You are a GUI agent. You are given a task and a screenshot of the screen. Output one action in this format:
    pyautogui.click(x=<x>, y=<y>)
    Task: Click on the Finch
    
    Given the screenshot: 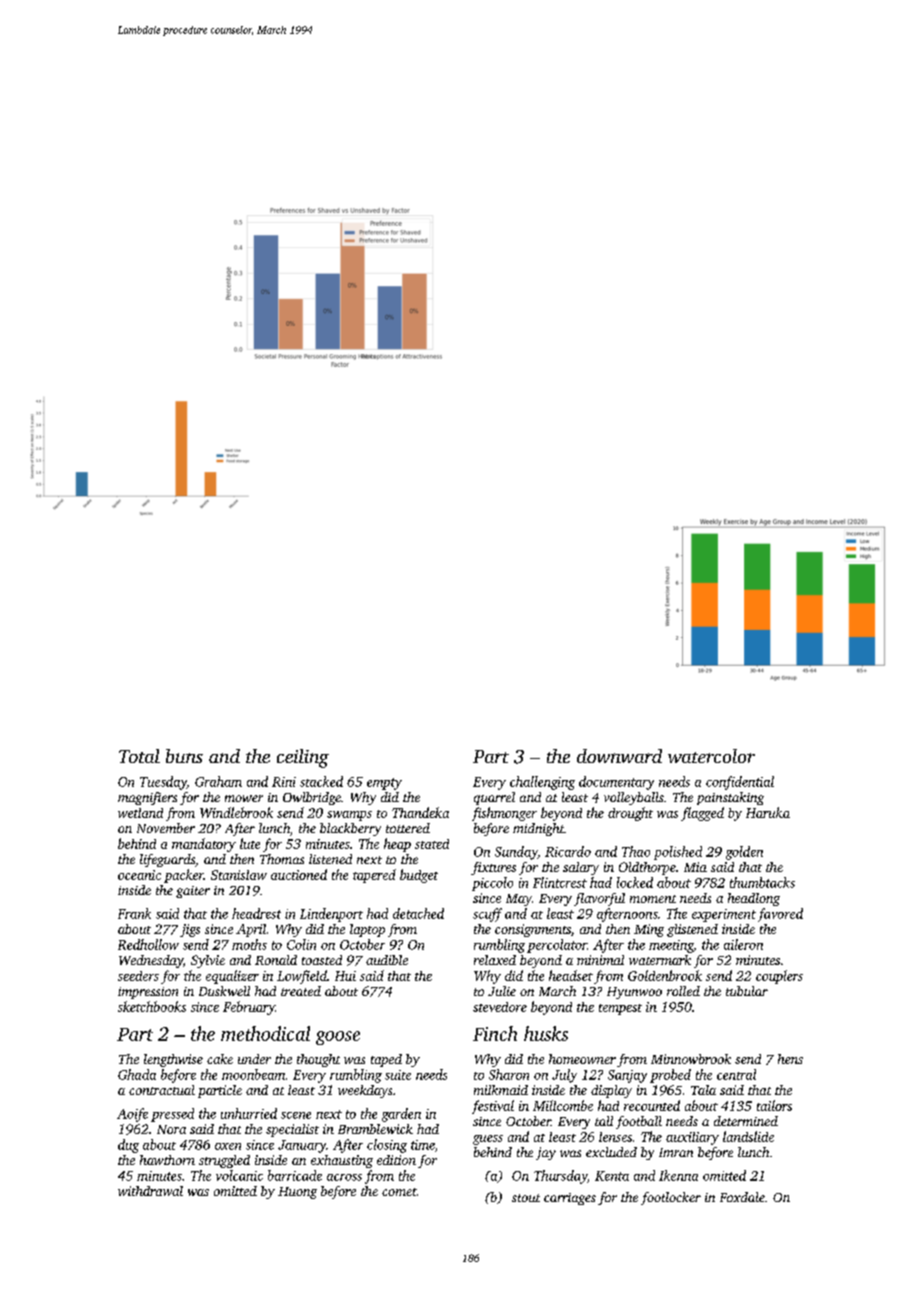 What is the action you would take?
    pyautogui.click(x=495, y=1033)
